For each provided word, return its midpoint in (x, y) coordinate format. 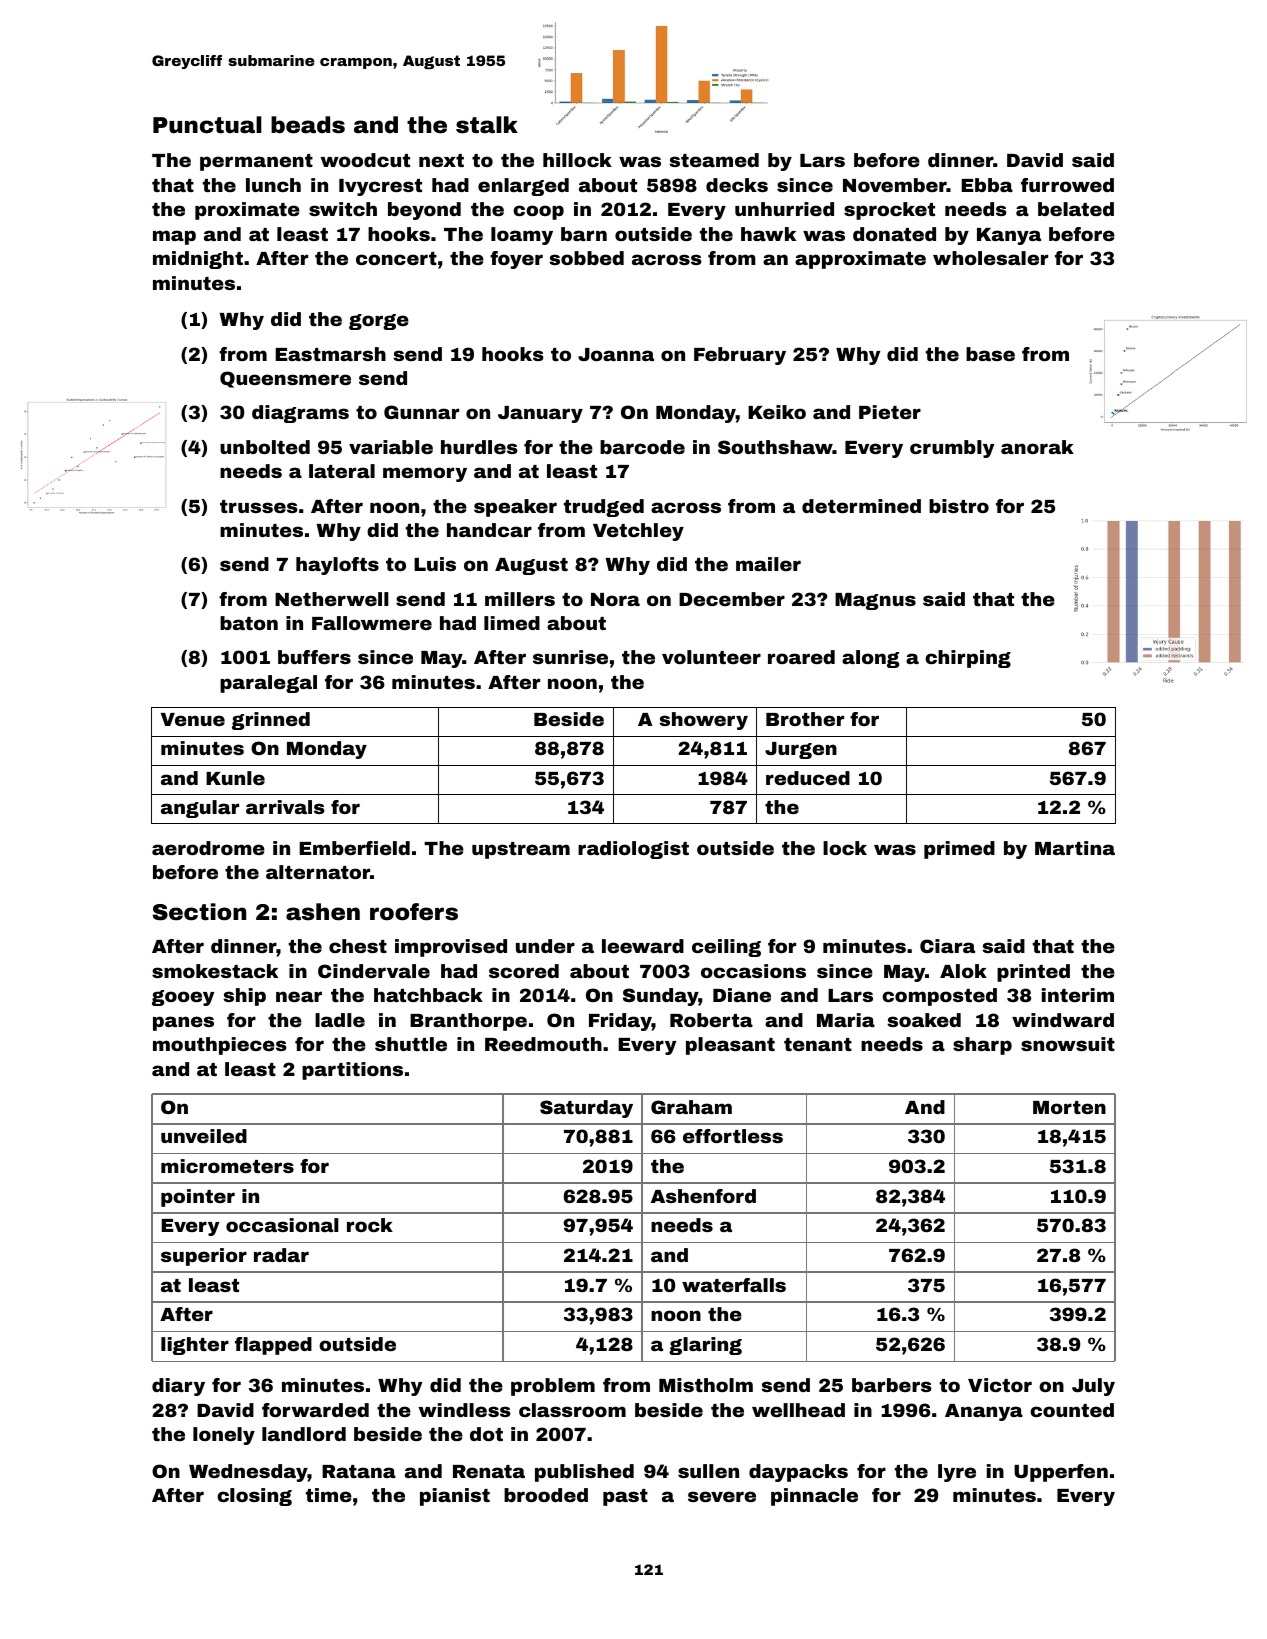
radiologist (633, 850)
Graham (691, 1107)
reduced (808, 778)
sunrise (570, 657)
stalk (487, 125)
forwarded (315, 1410)
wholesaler (990, 258)
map (174, 237)
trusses (259, 506)
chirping (968, 659)
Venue (193, 719)
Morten (1069, 1107)
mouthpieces (220, 1046)
